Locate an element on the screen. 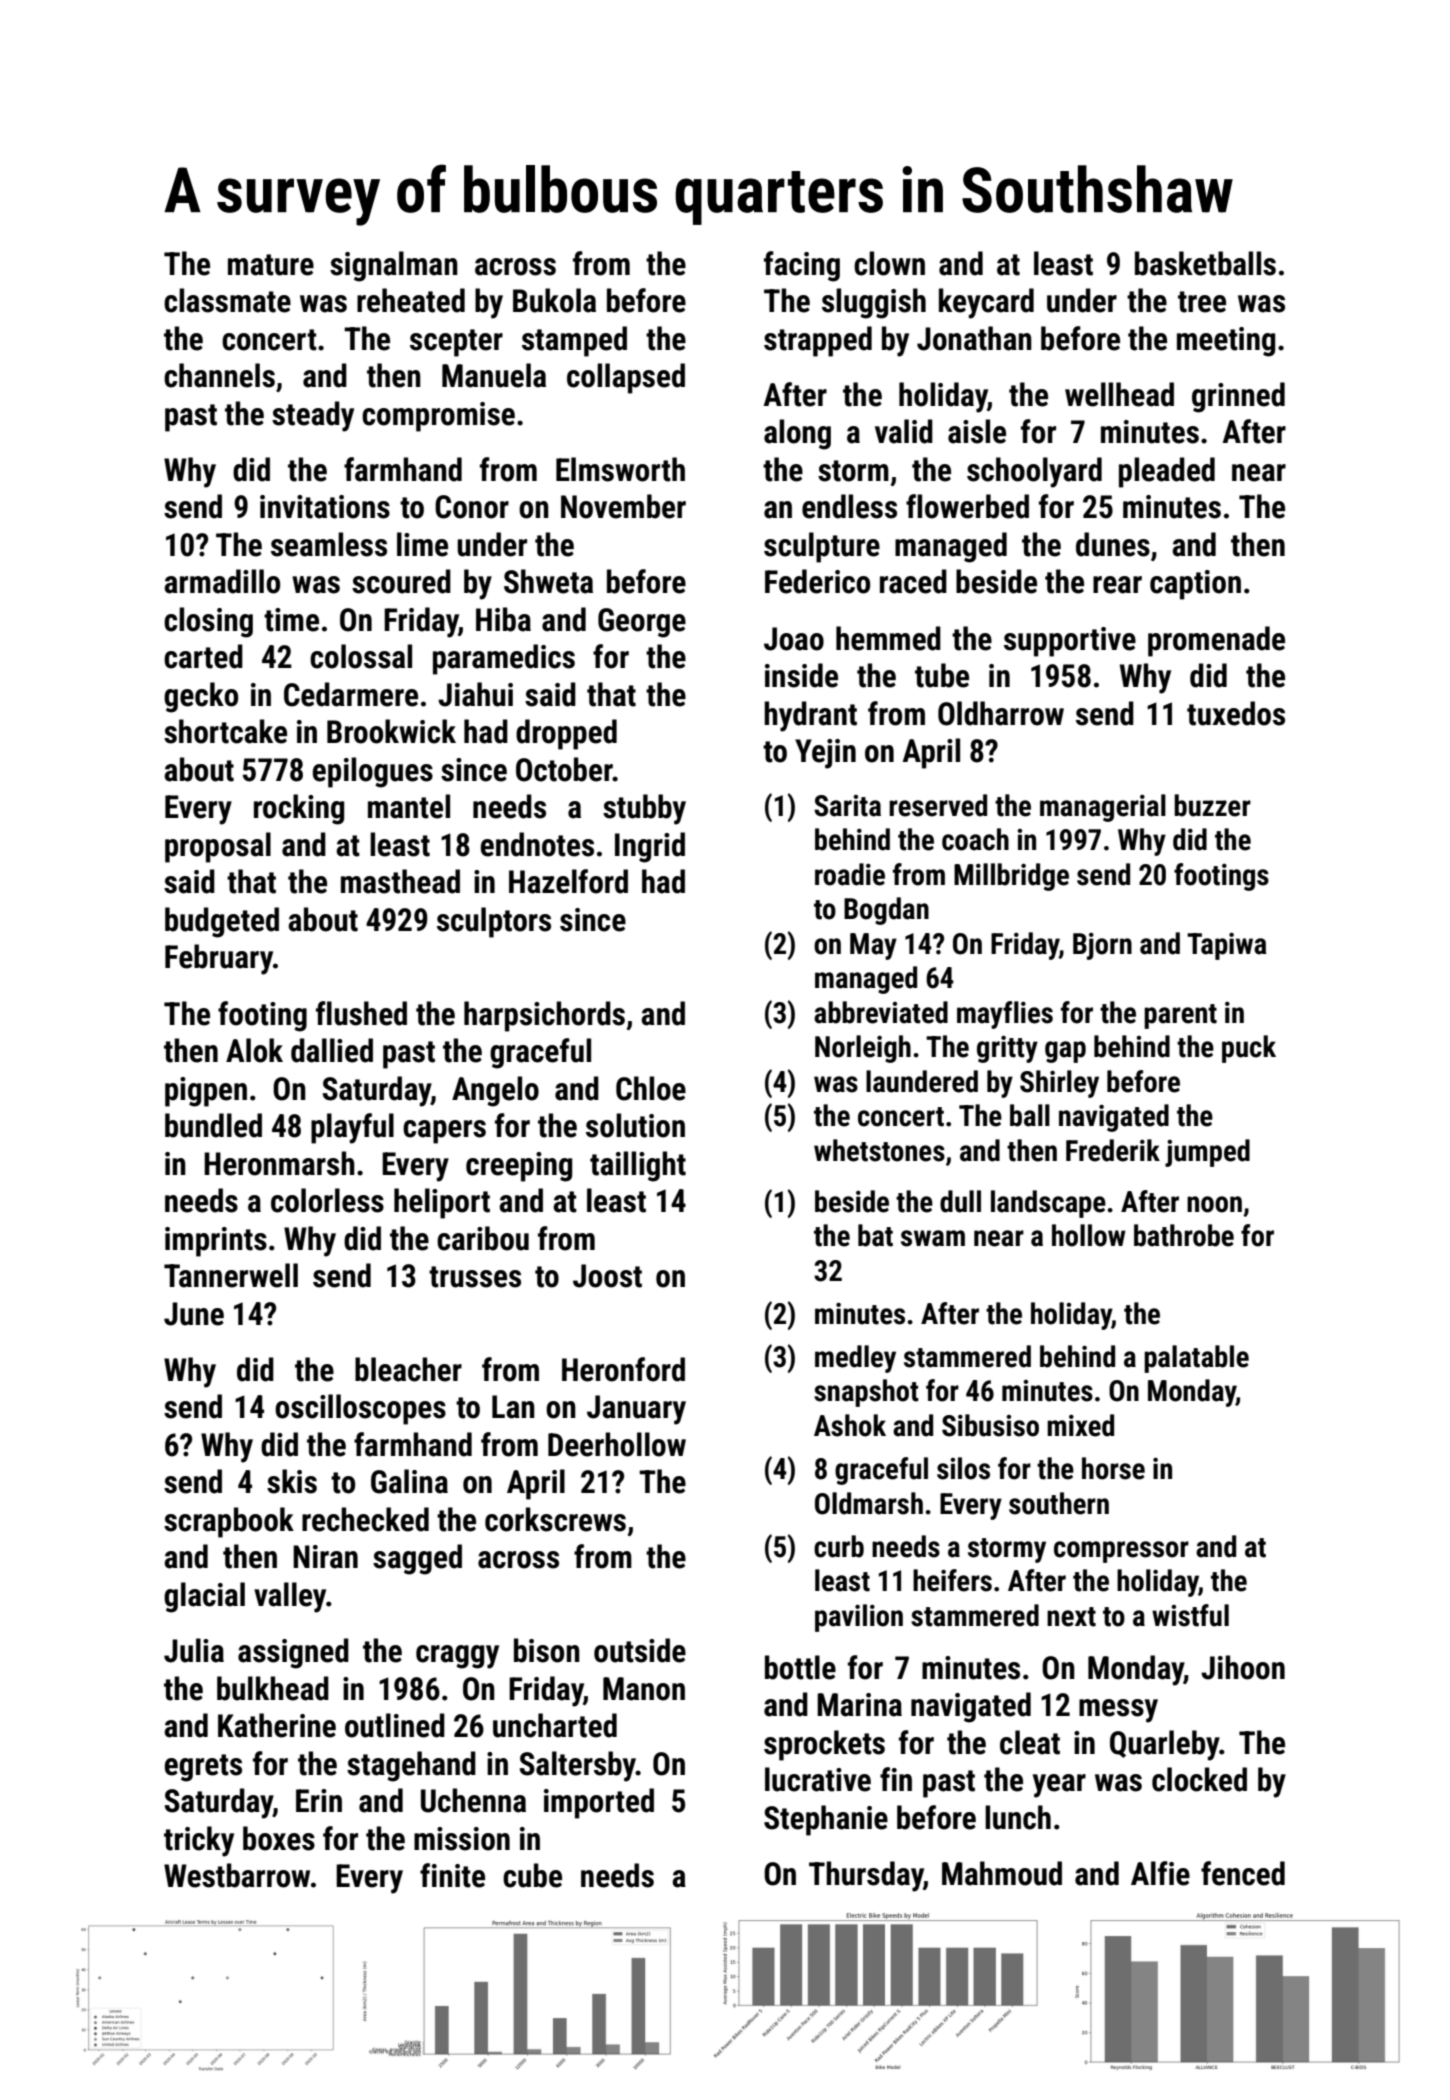  next is located at coordinates (1071, 1617).
